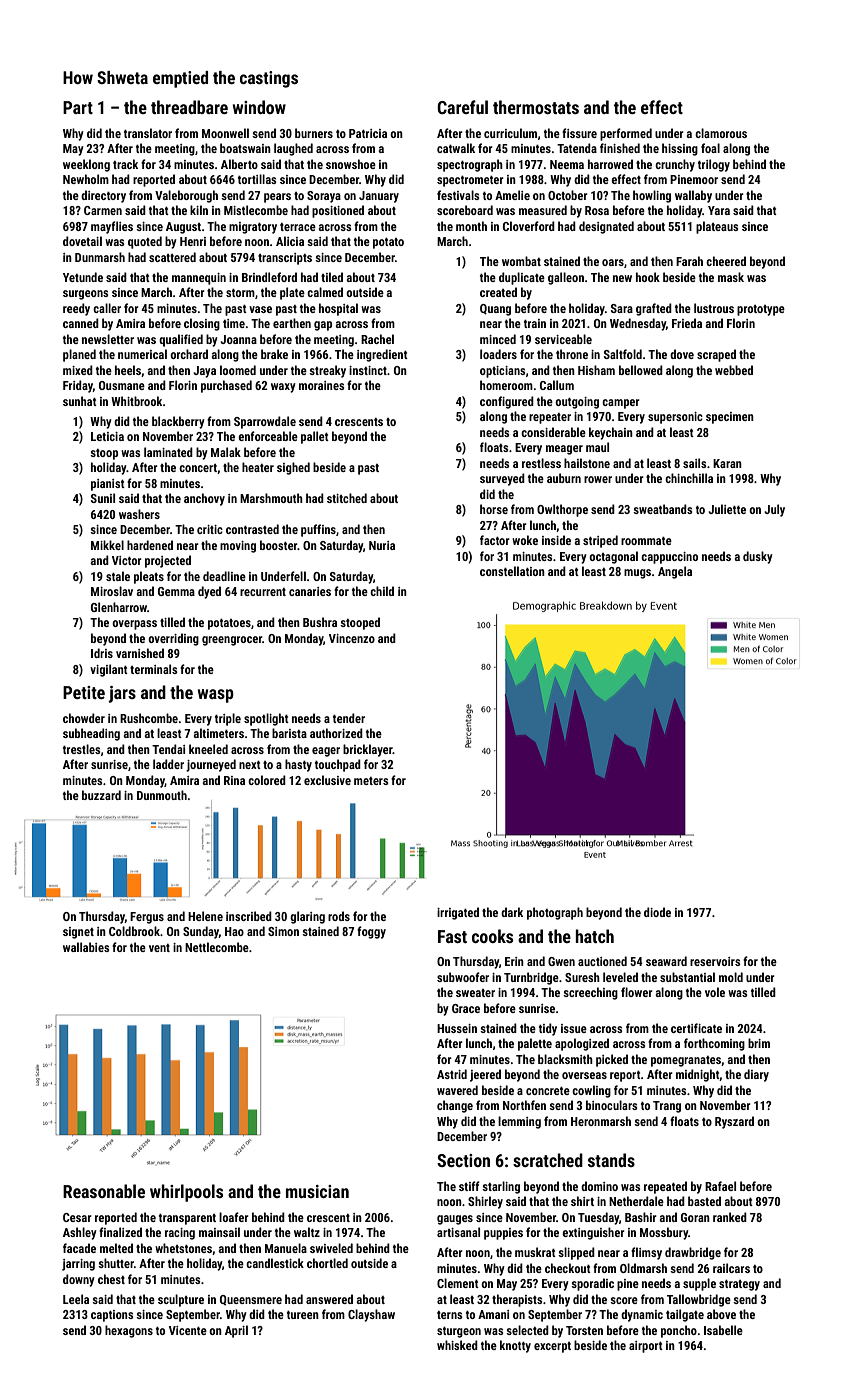  Describe the element at coordinates (371, 932) in the screenshot. I see `foggy` at that location.
